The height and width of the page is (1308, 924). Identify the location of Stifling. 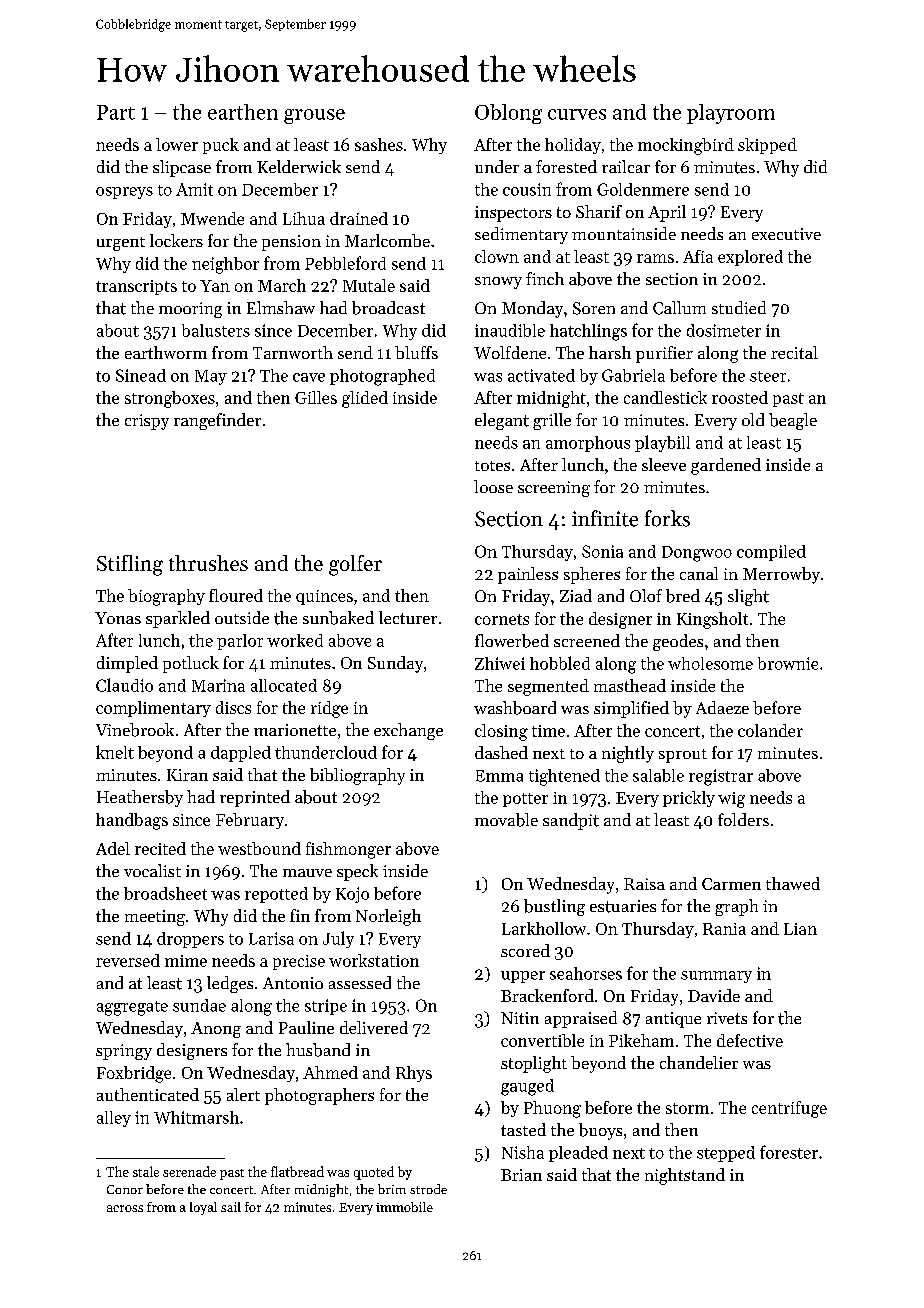
(130, 565).
